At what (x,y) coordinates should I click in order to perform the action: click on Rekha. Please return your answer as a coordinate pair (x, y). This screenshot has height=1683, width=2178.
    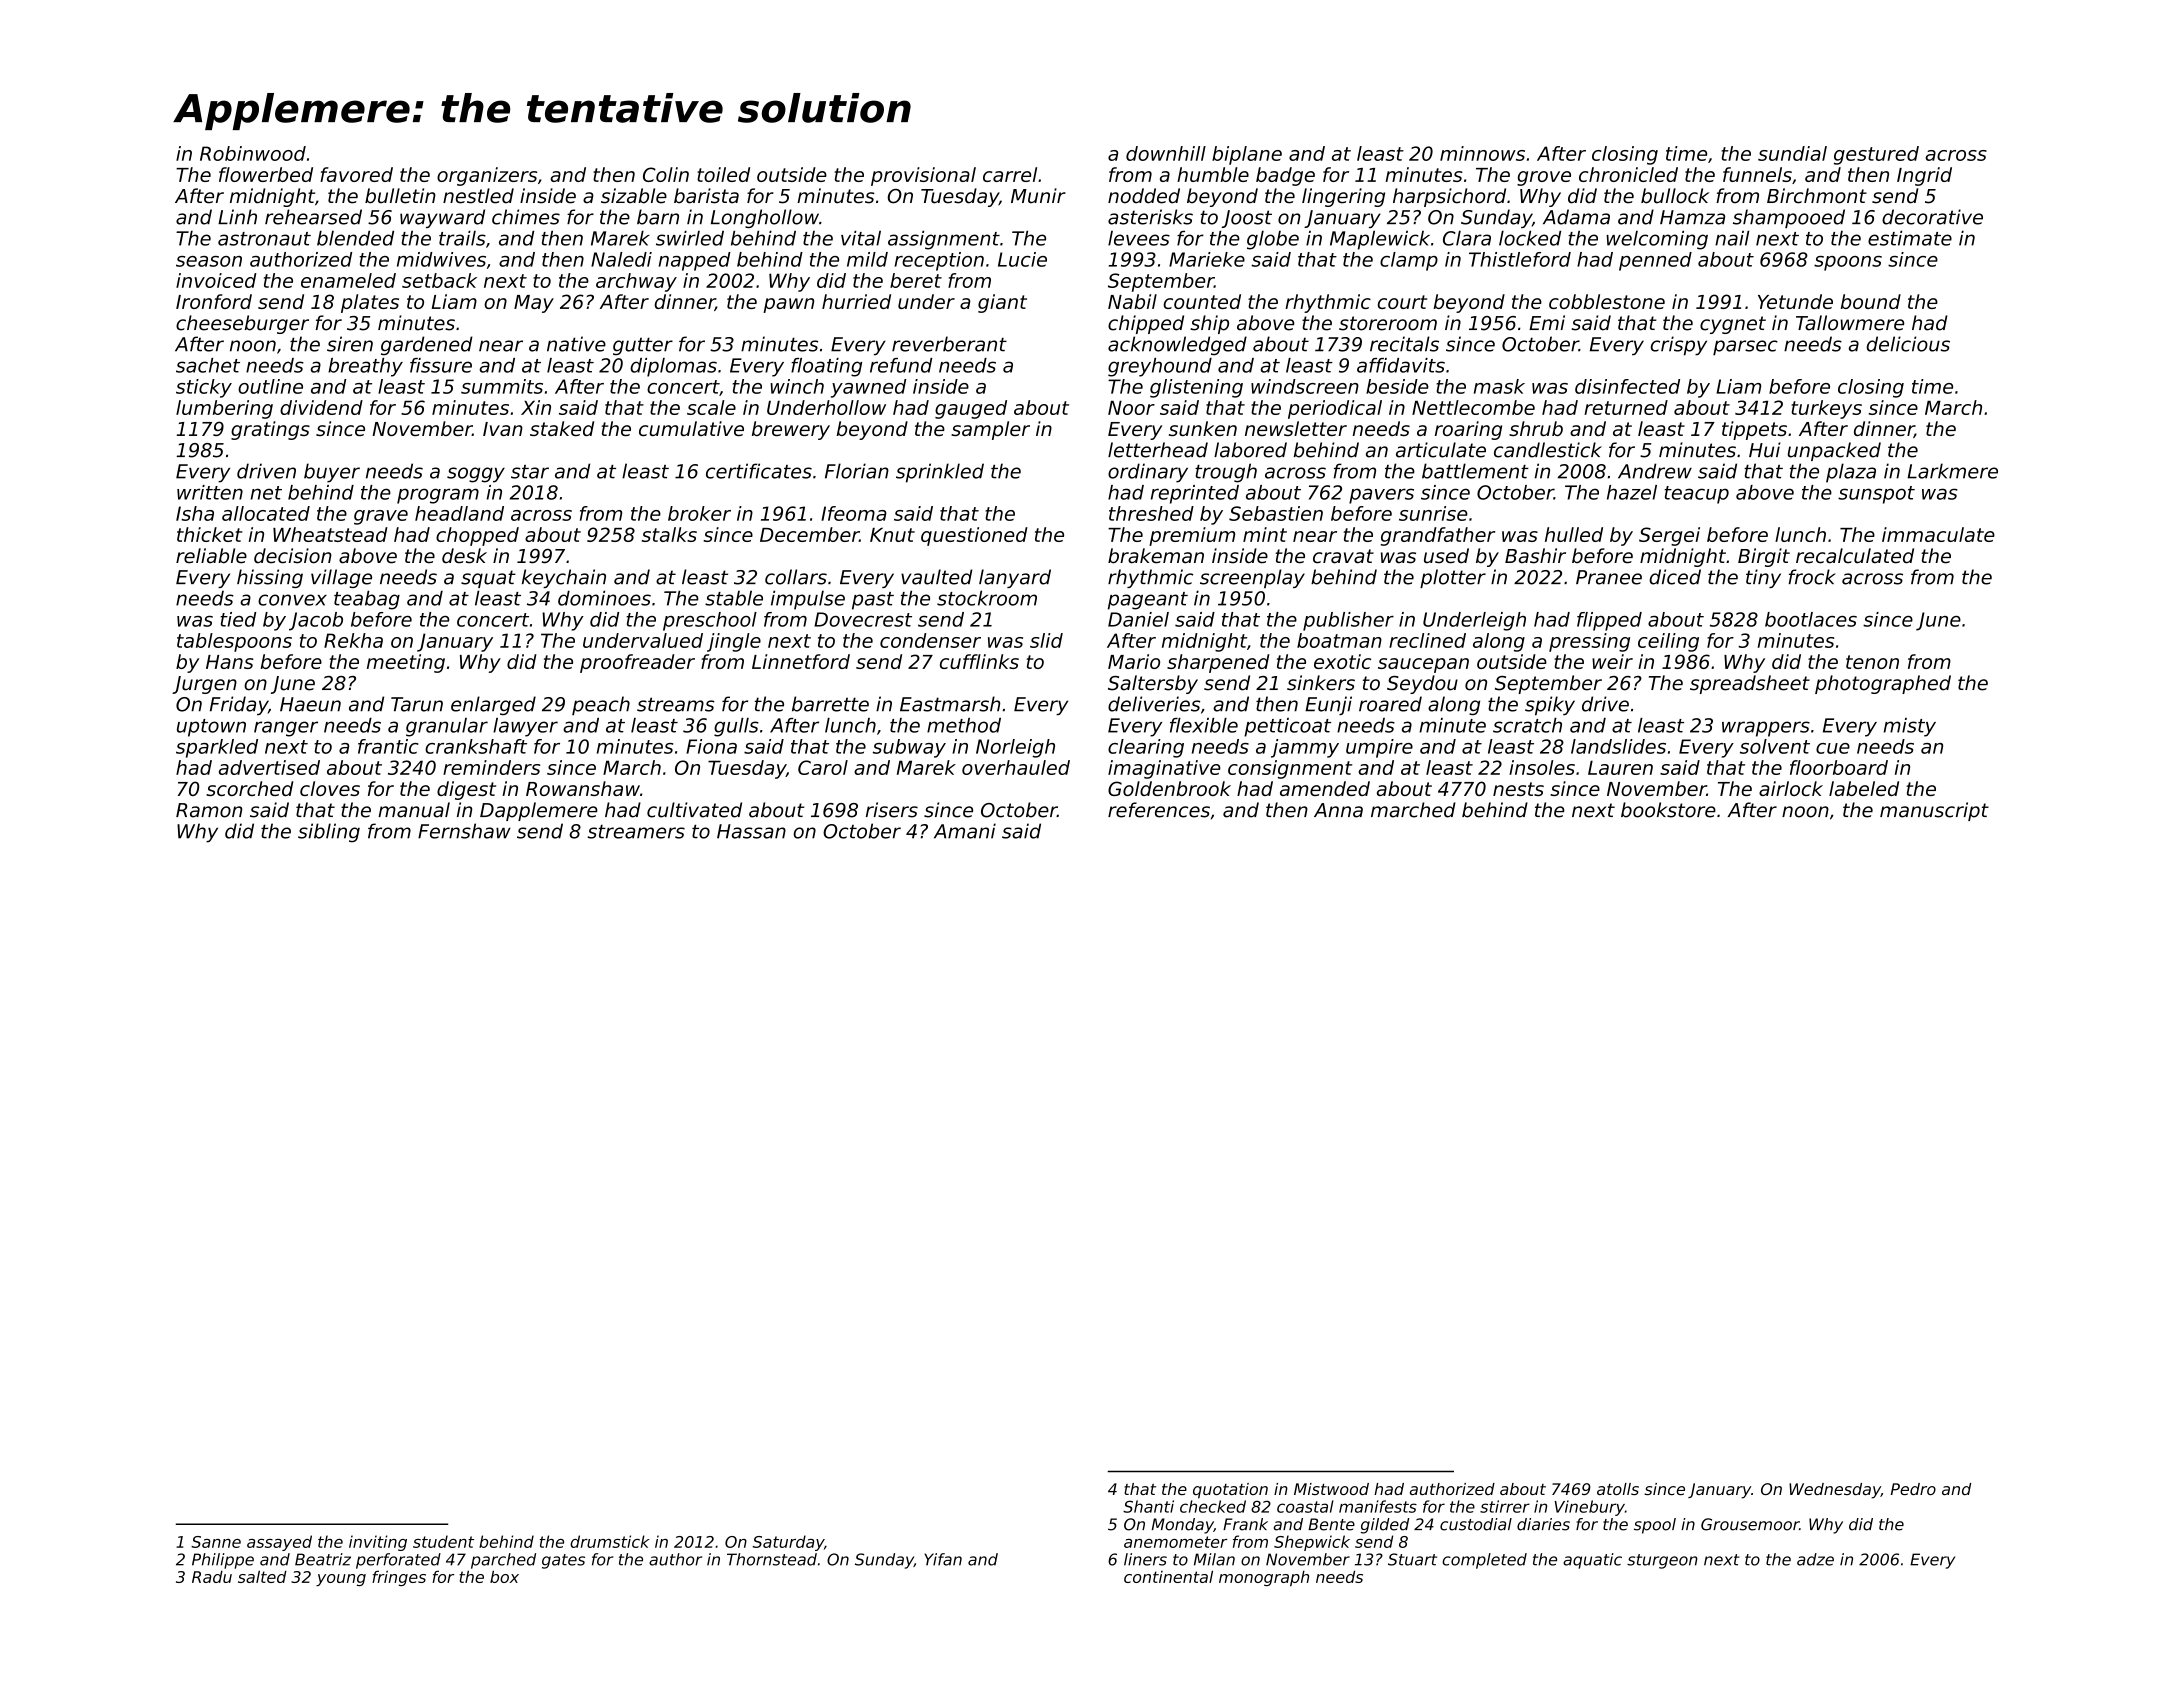
    Looking at the image, I should click on (353, 640).
